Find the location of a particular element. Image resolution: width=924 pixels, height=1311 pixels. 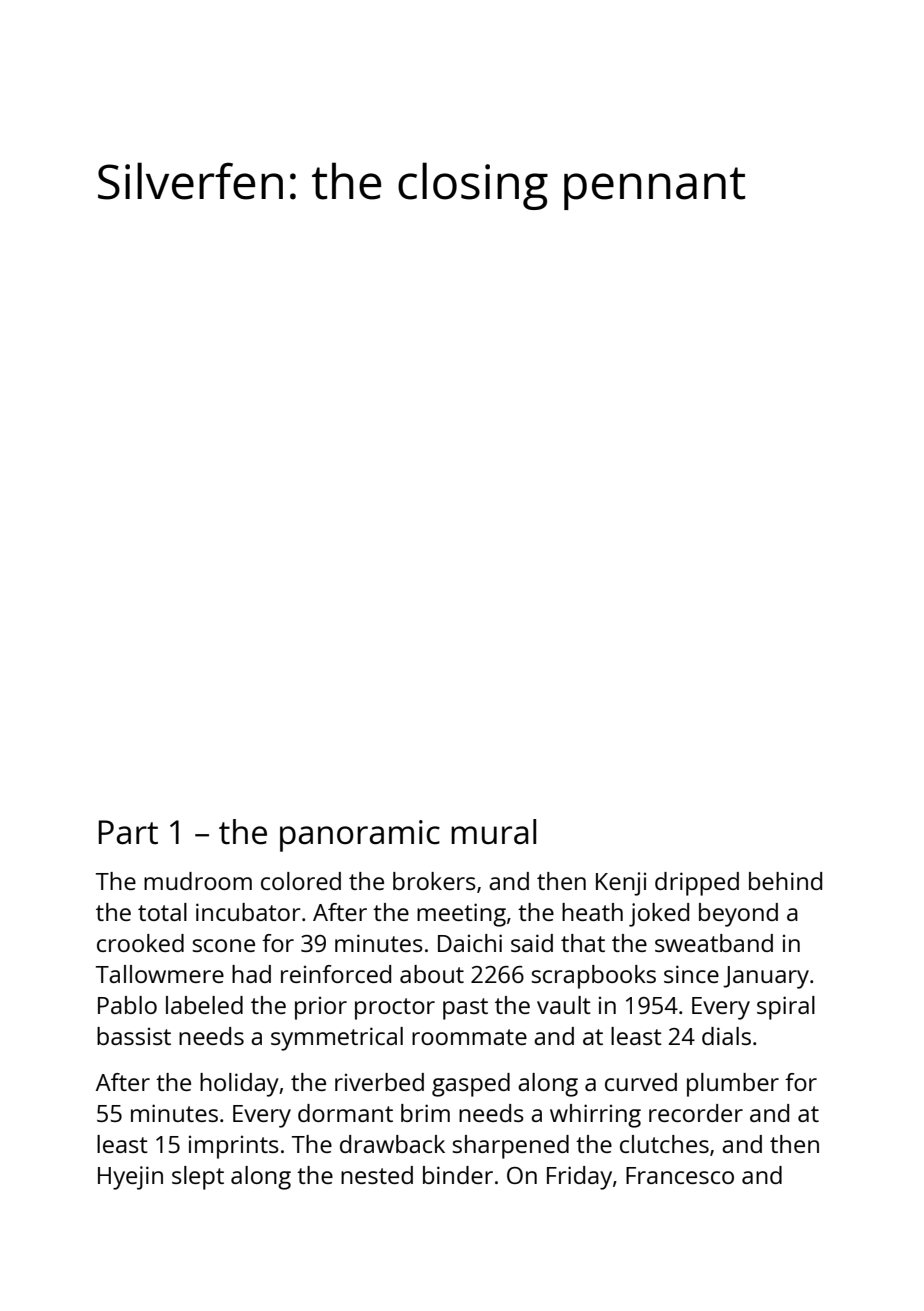

roommate is located at coordinates (469, 1037).
